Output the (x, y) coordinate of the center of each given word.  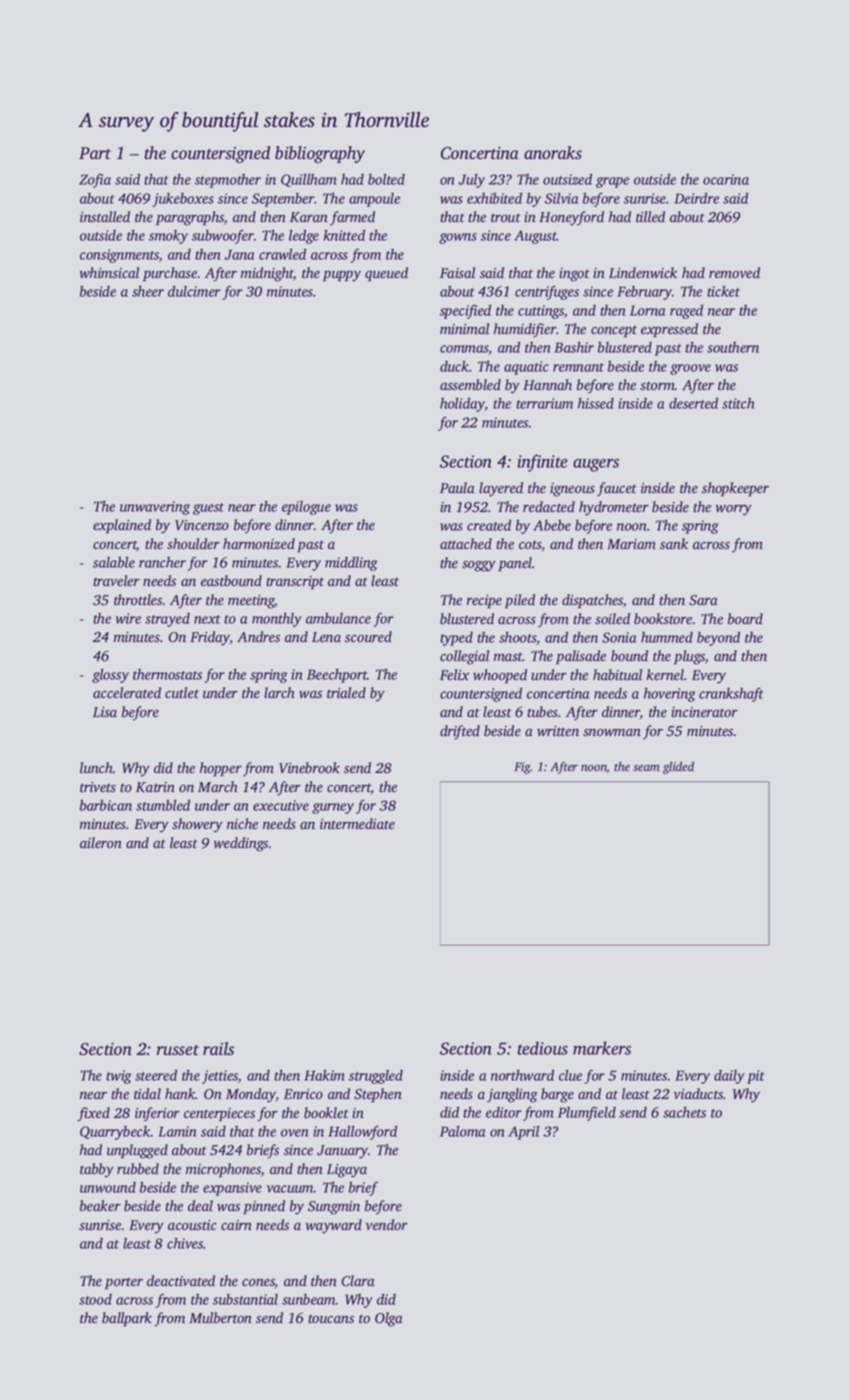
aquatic (526, 368)
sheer (148, 291)
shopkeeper (735, 489)
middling (351, 564)
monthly (277, 620)
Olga (389, 1319)
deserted (693, 403)
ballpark (127, 1319)
